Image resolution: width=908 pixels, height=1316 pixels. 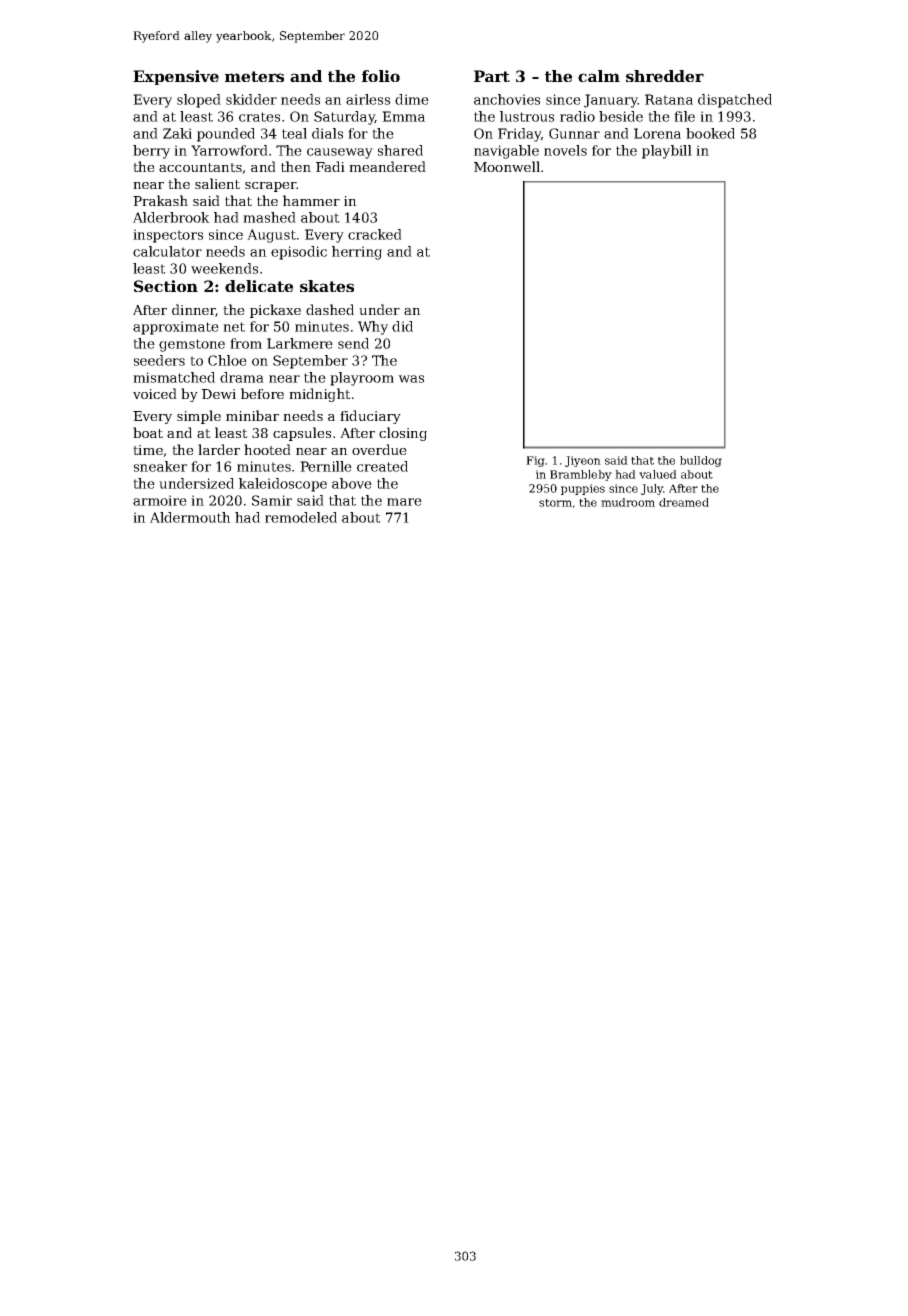 I want to click on salient, so click(x=217, y=183).
